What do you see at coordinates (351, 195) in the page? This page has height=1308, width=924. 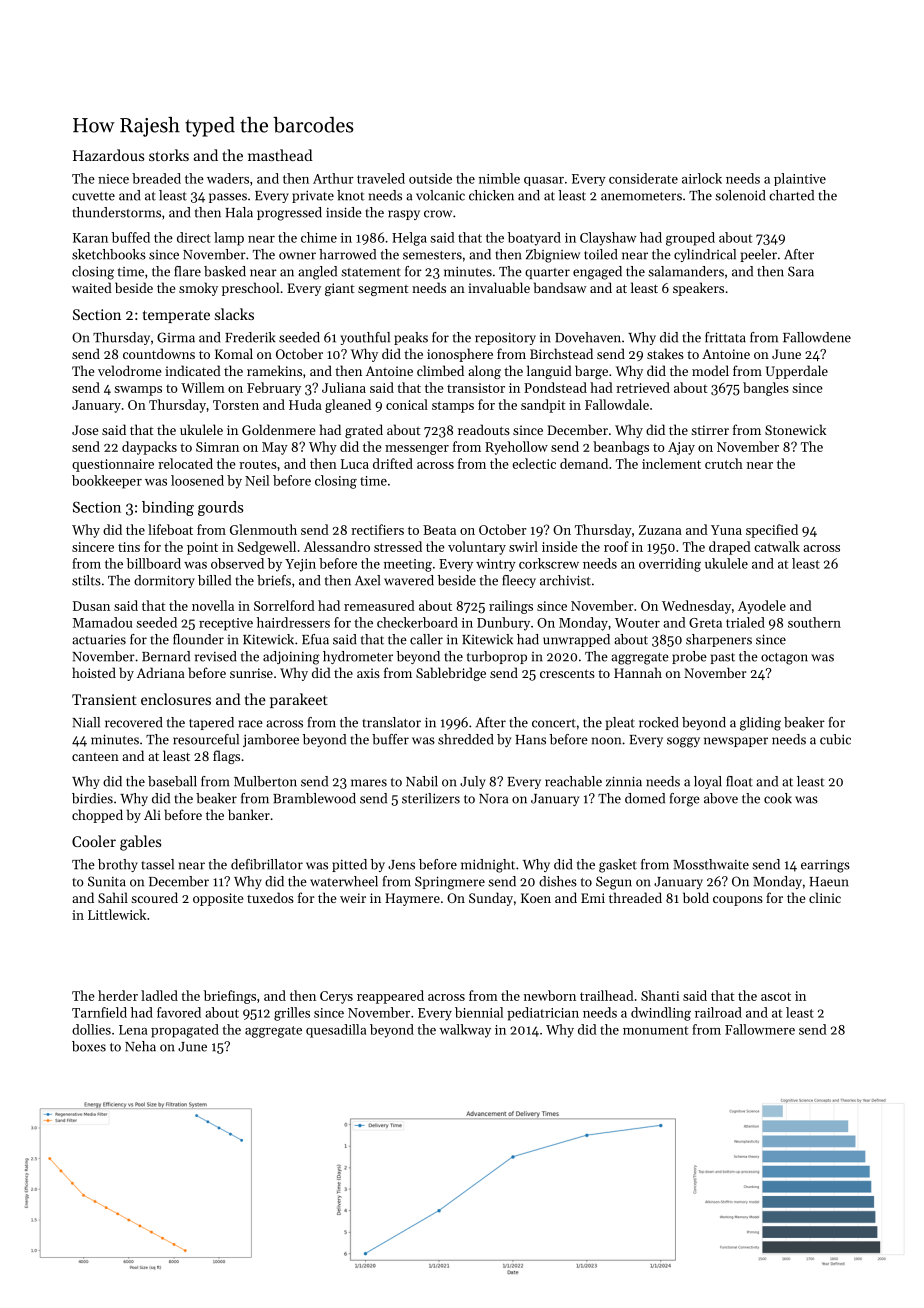 I see `knot` at bounding box center [351, 195].
